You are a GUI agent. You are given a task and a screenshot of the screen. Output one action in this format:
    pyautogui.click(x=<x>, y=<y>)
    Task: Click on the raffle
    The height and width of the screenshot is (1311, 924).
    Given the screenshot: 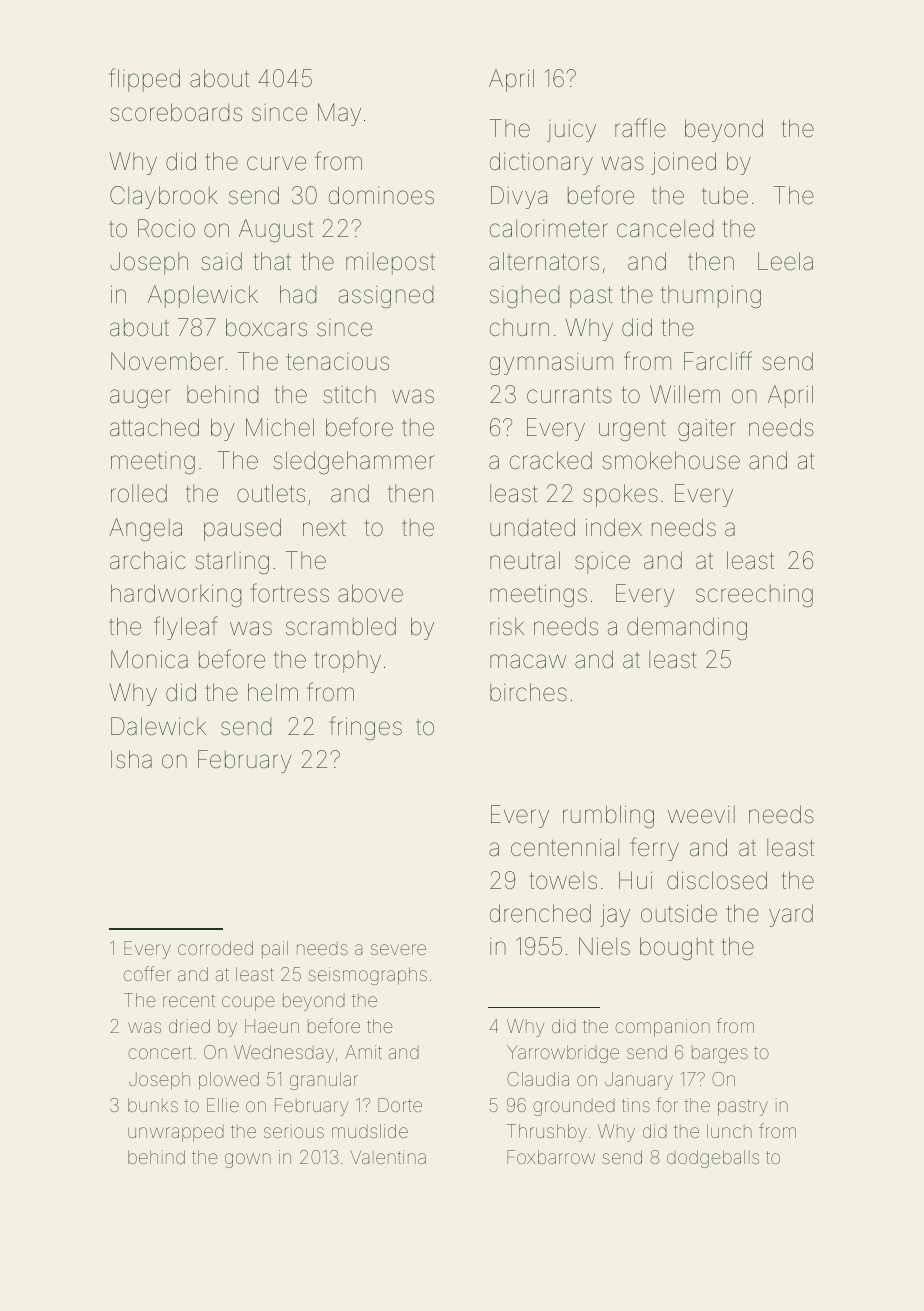 What is the action you would take?
    pyautogui.click(x=640, y=128)
